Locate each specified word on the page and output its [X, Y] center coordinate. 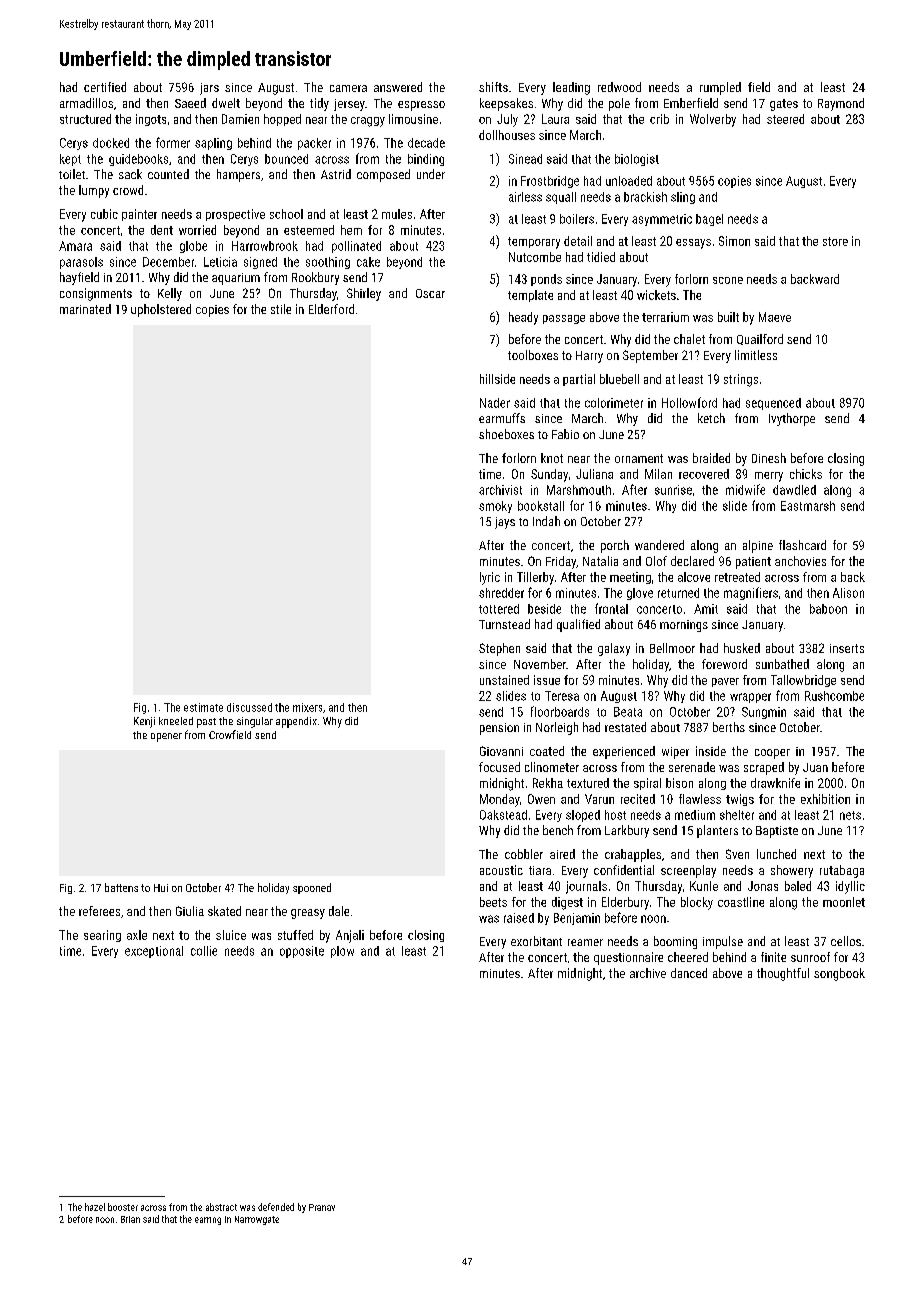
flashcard [802, 545]
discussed [249, 707]
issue [547, 680]
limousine [413, 119]
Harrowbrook [265, 246]
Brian [130, 1219]
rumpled [720, 88]
